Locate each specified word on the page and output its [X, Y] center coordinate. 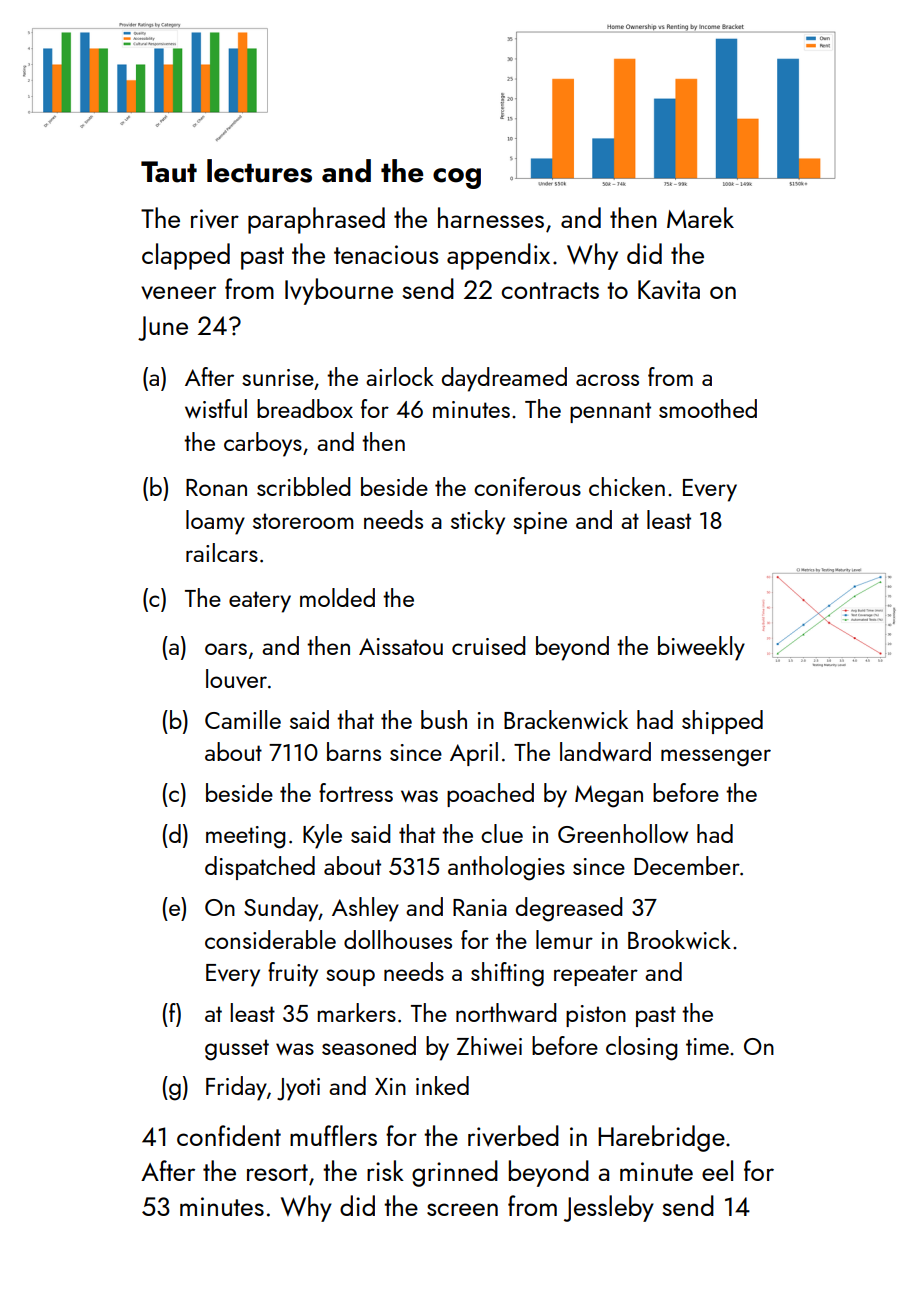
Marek [700, 217]
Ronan [216, 487]
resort [277, 1172]
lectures [259, 171]
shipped [722, 722]
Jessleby [609, 1208]
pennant [610, 412]
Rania [480, 907]
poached [490, 795]
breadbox [305, 408]
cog [457, 178]
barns [354, 751]
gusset [237, 1050]
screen [462, 1209]
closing [641, 1048]
